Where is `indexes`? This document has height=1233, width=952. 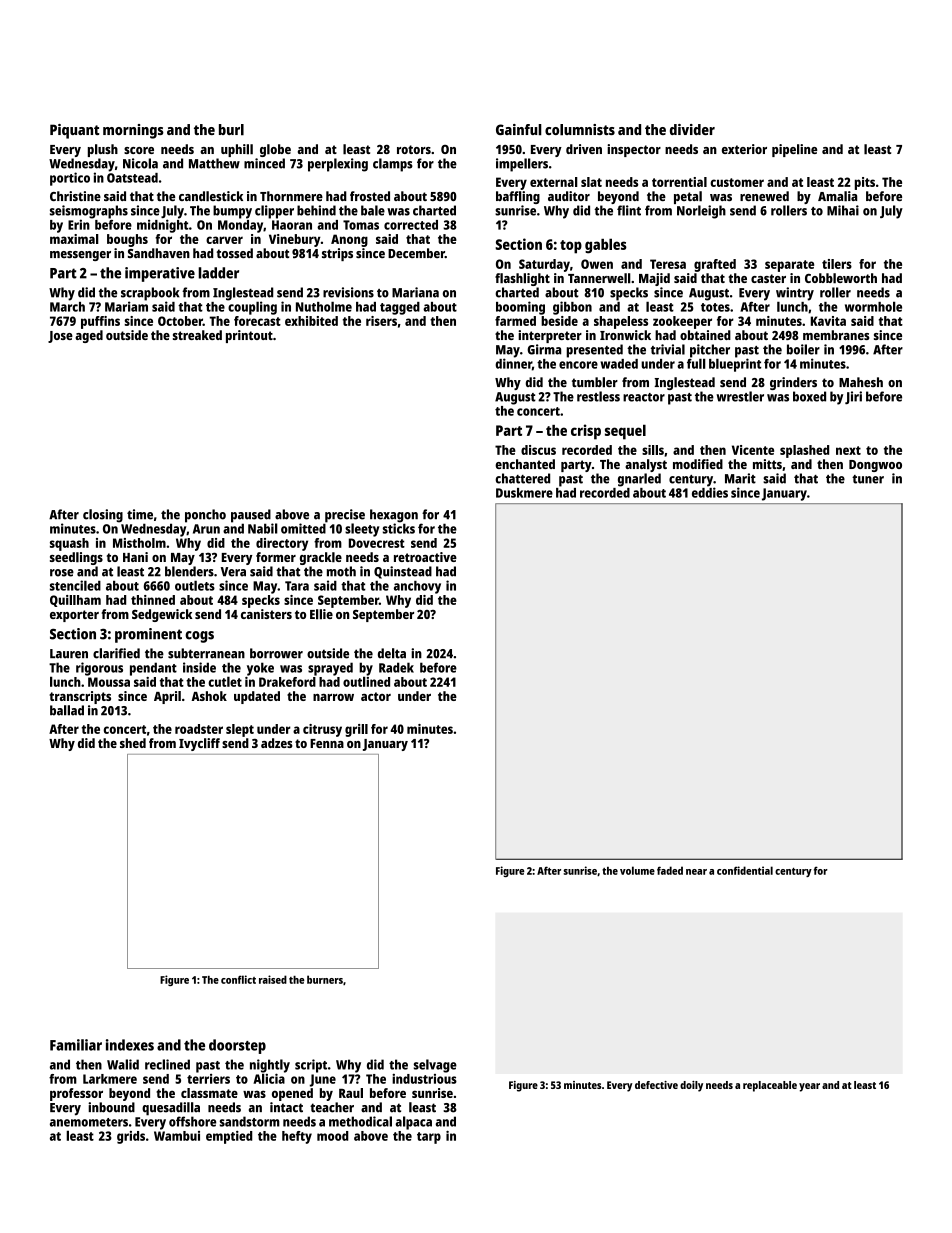
indexes is located at coordinates (130, 1045).
